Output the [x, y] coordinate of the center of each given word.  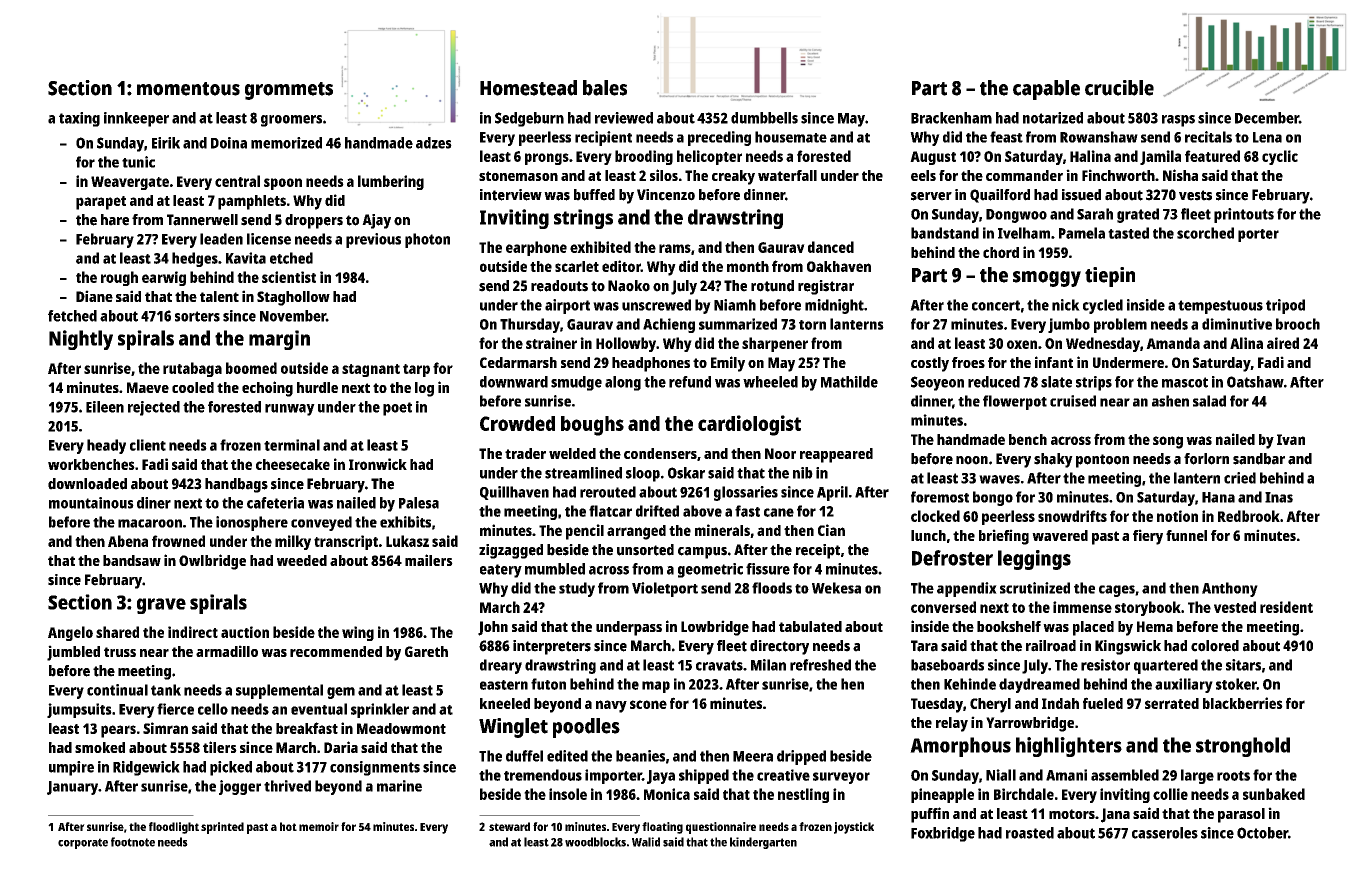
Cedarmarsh [518, 362]
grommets [289, 91]
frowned [178, 541]
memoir [319, 826]
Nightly [81, 340]
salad [1209, 401]
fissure [768, 569]
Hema [1155, 626]
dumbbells [764, 118]
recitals [1208, 137]
